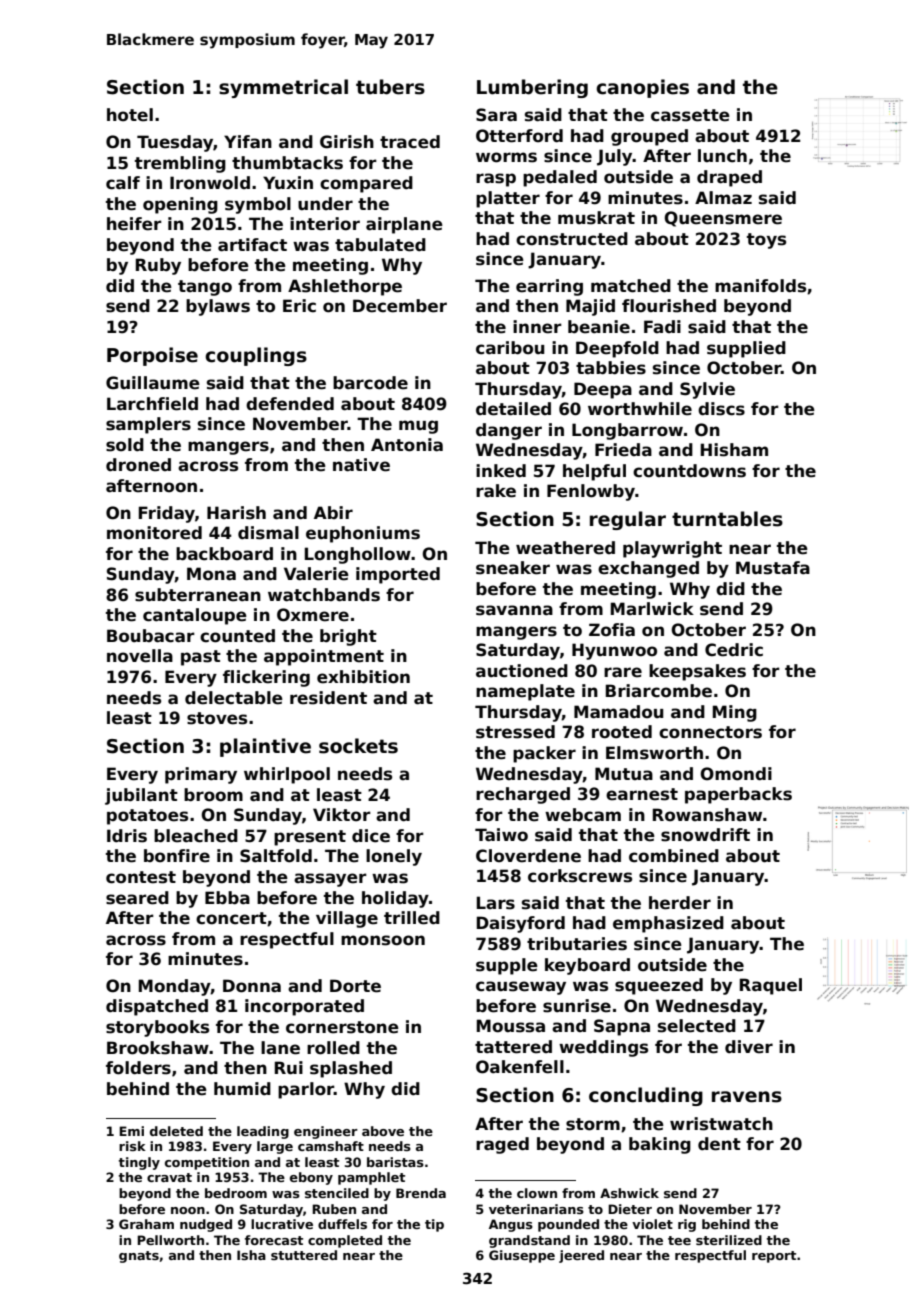 The image size is (924, 1308). Describe the element at coordinates (138, 1068) in the page. I see `folders` at that location.
